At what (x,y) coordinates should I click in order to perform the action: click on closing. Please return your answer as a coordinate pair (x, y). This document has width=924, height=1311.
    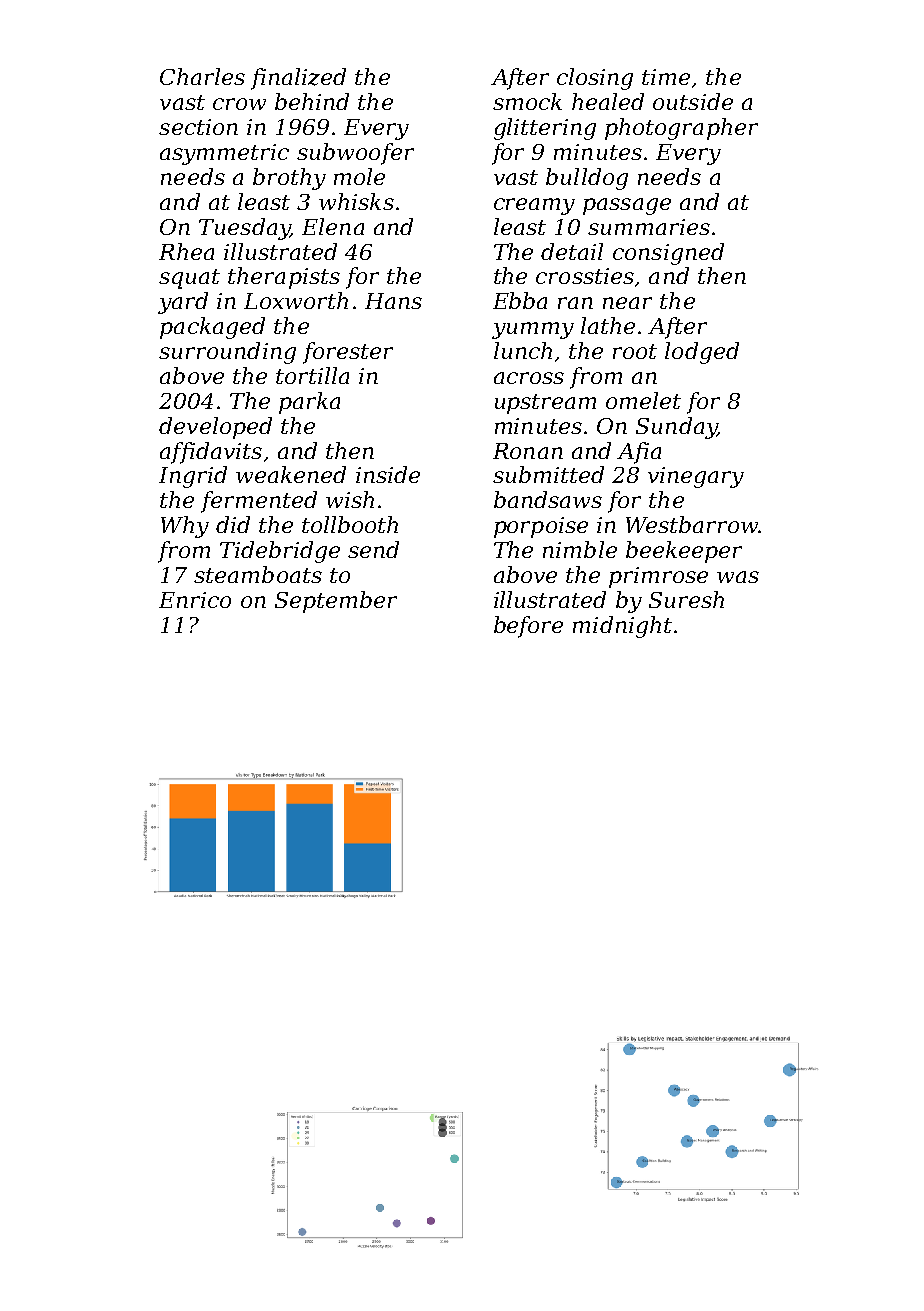
    Looking at the image, I should click on (595, 79).
